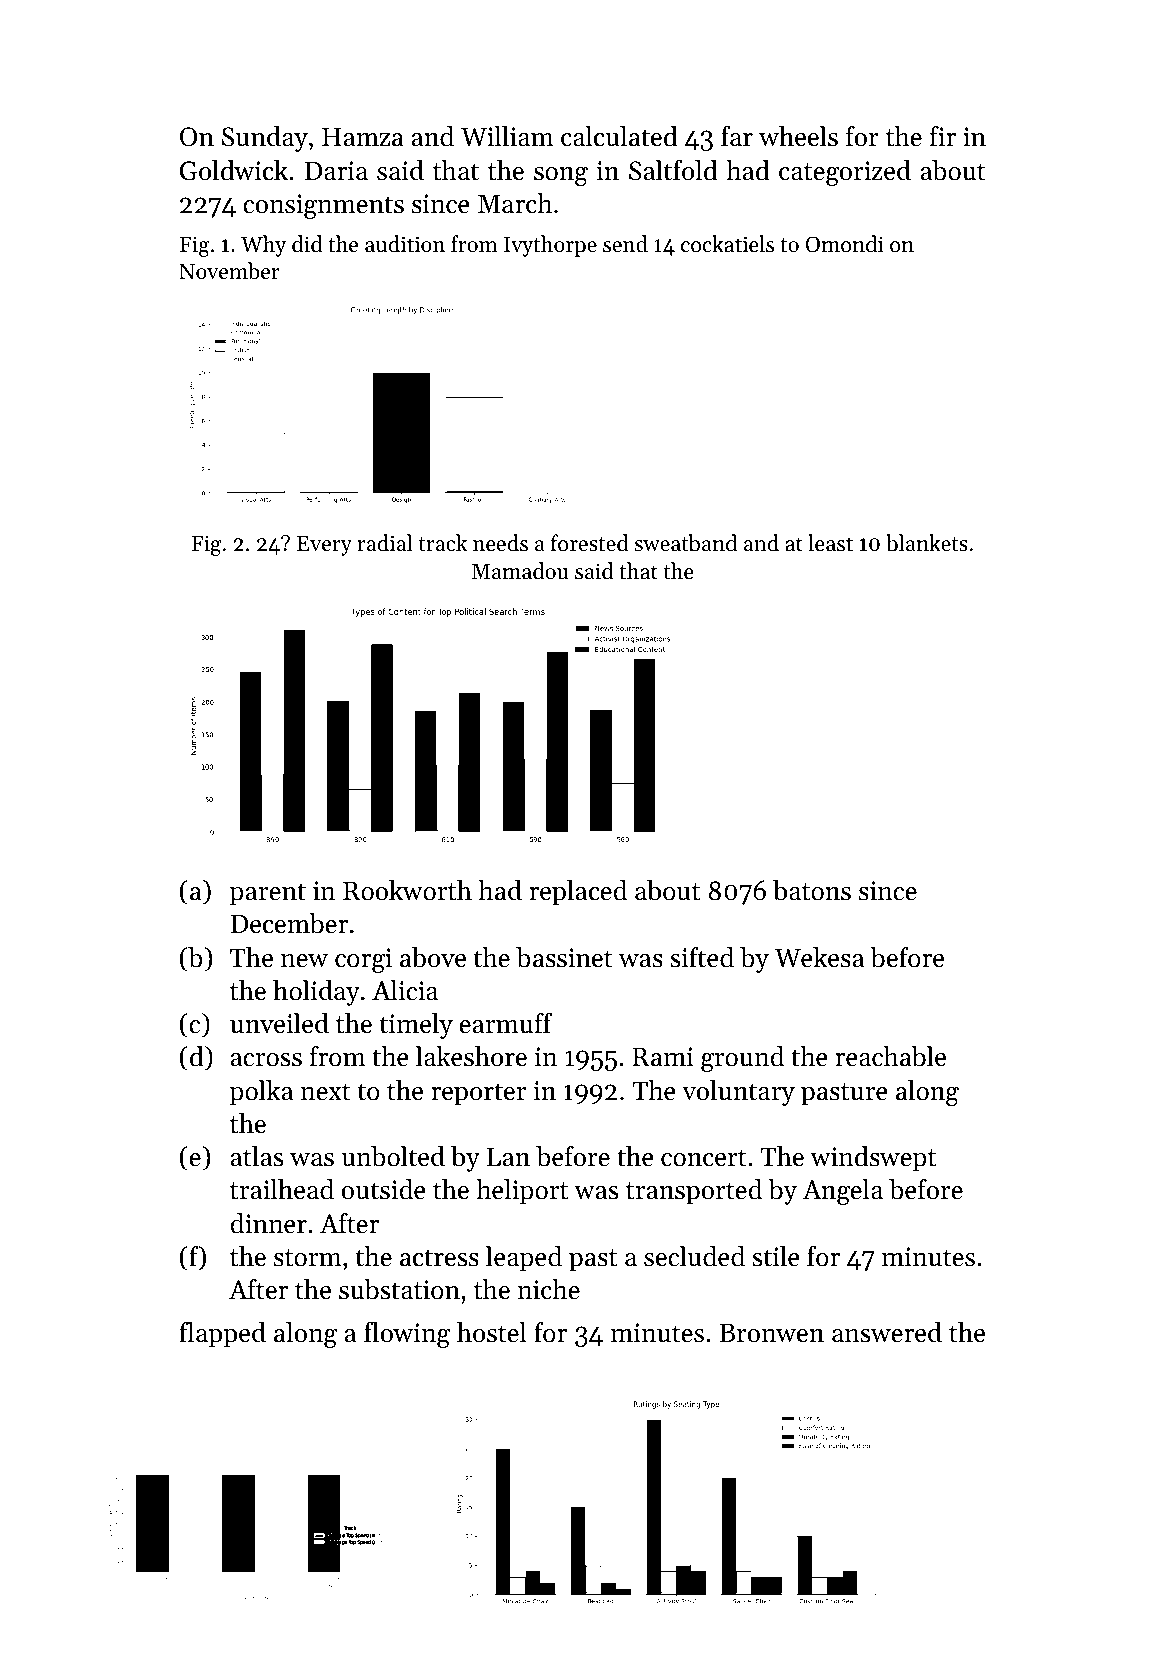 The width and height of the screenshot is (1165, 1654). I want to click on forested, so click(590, 543).
